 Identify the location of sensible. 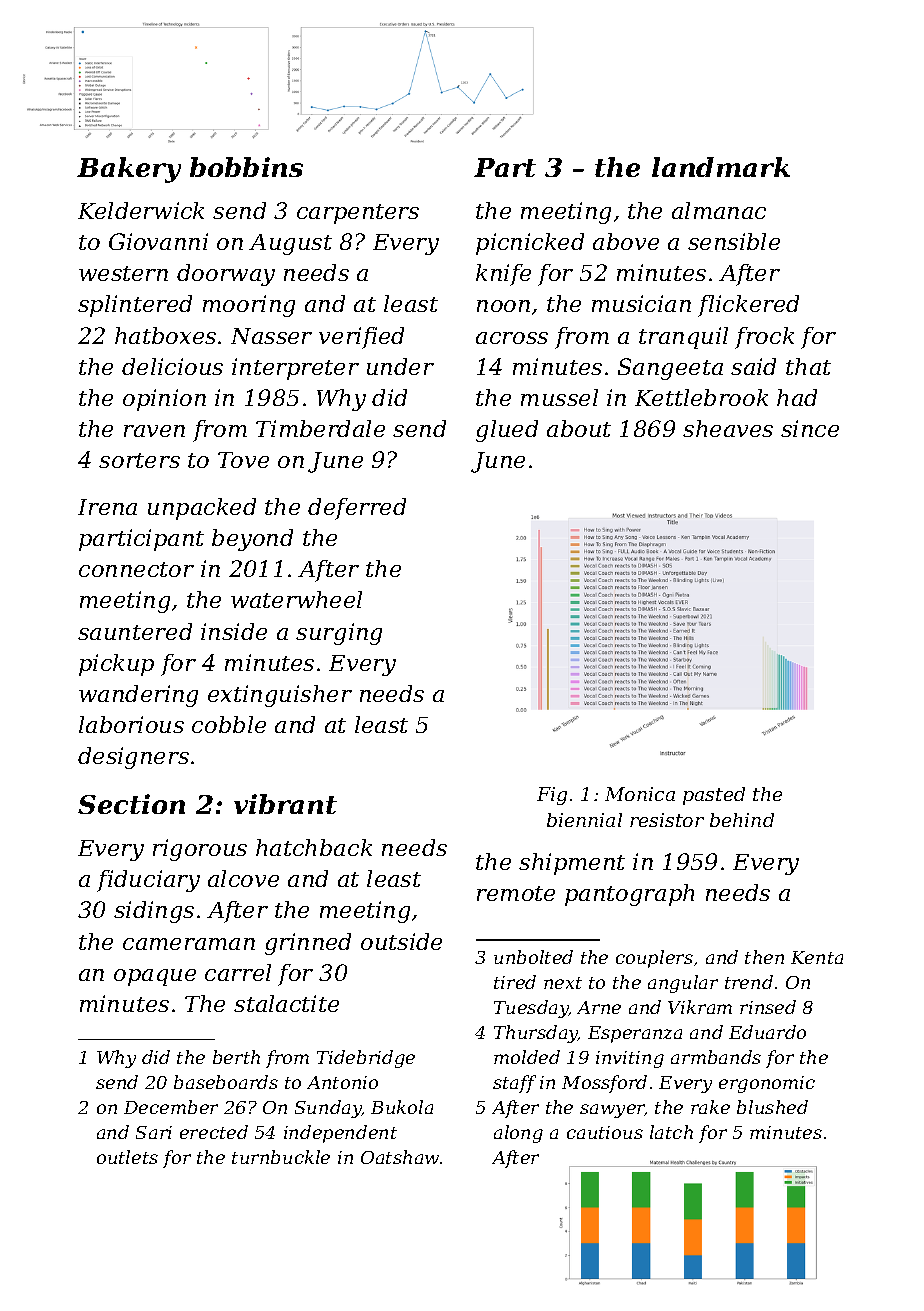
(734, 241).
